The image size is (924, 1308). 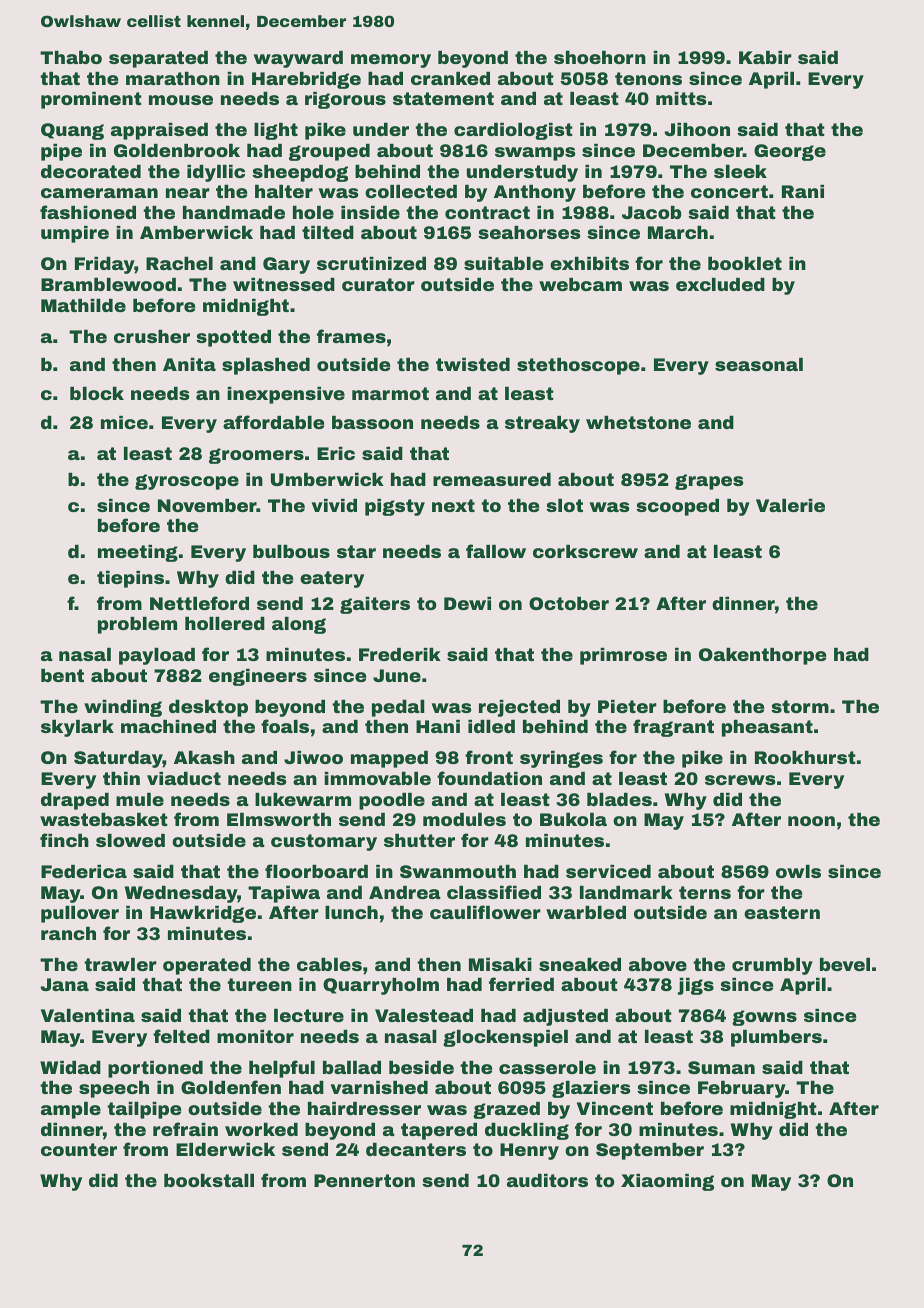 What do you see at coordinates (805, 757) in the screenshot?
I see `Rookhurst` at bounding box center [805, 757].
